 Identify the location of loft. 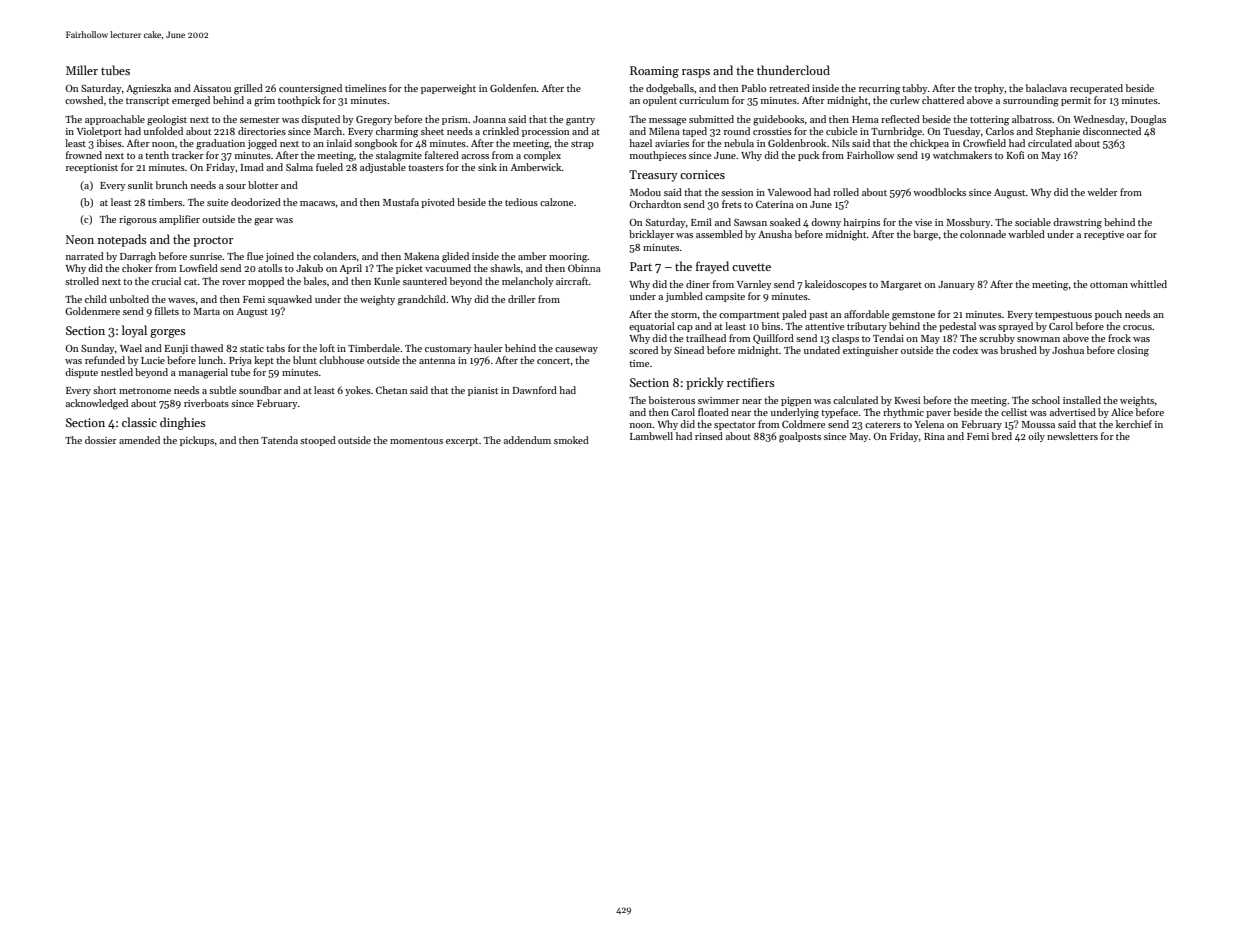
(327, 348).
